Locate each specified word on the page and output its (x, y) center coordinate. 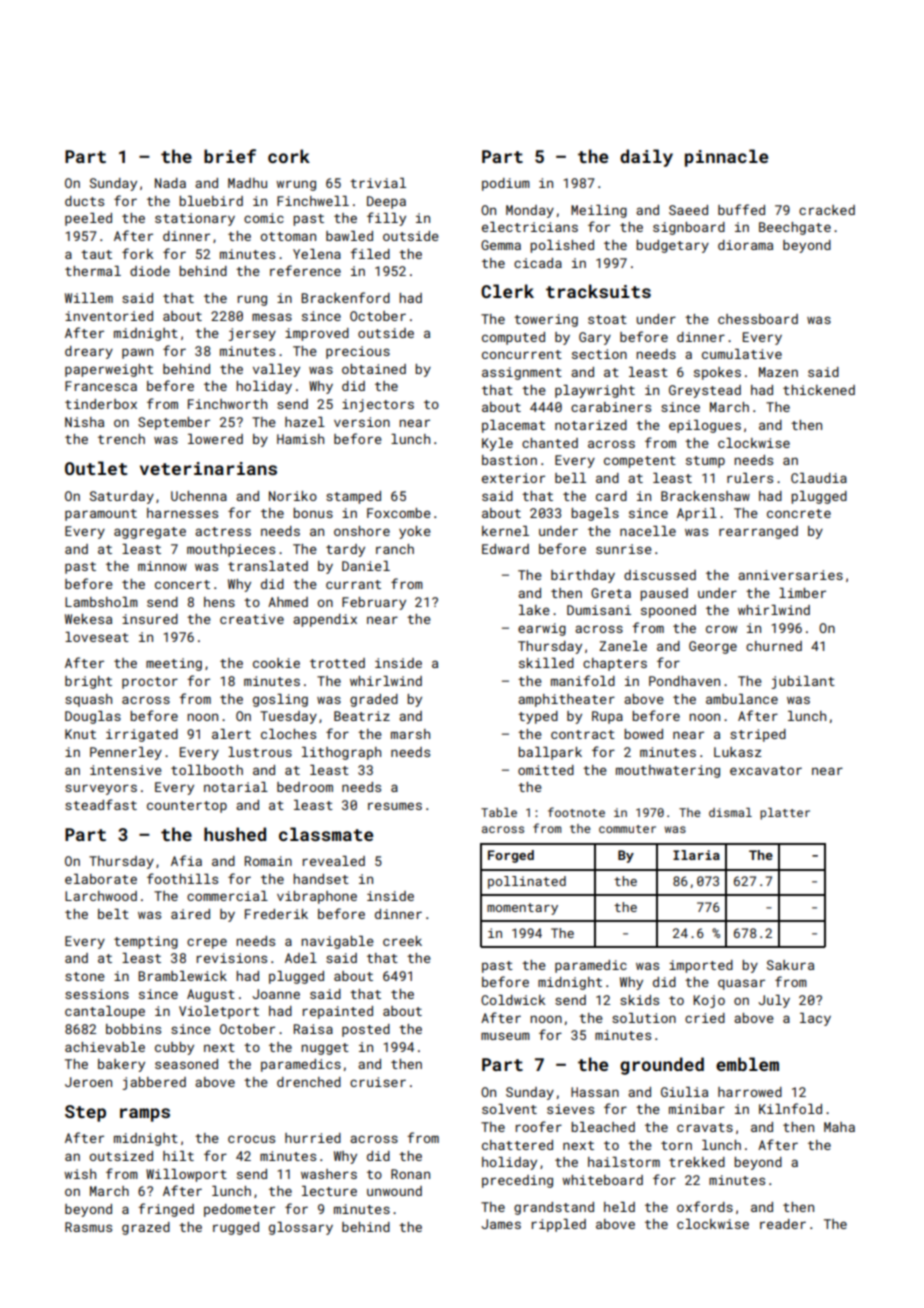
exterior (513, 478)
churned (774, 646)
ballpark (550, 753)
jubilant (803, 682)
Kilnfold (790, 1108)
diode (150, 271)
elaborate (101, 879)
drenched (309, 1082)
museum (505, 1036)
